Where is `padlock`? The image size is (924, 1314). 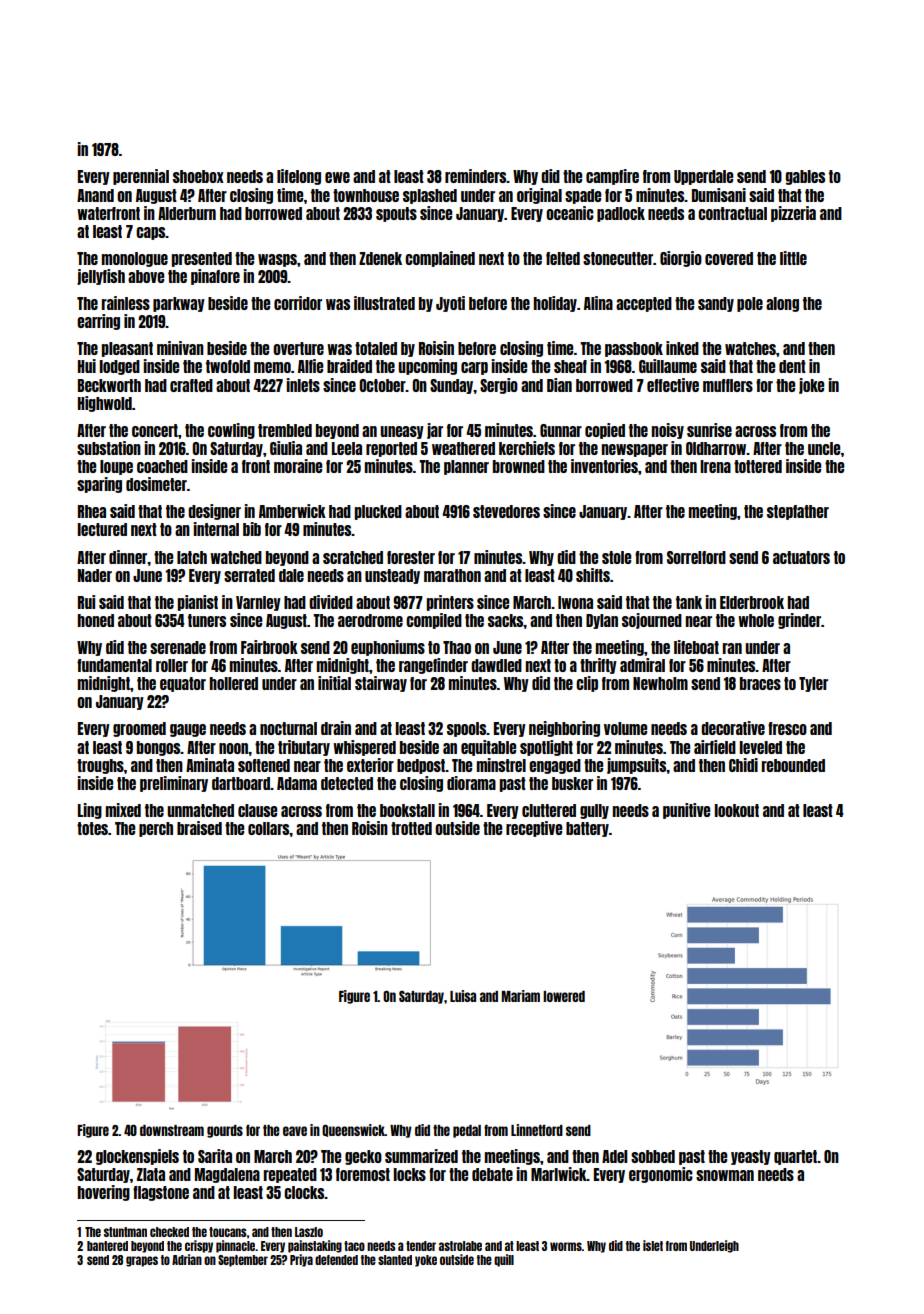 padlock is located at coordinates (621, 214).
